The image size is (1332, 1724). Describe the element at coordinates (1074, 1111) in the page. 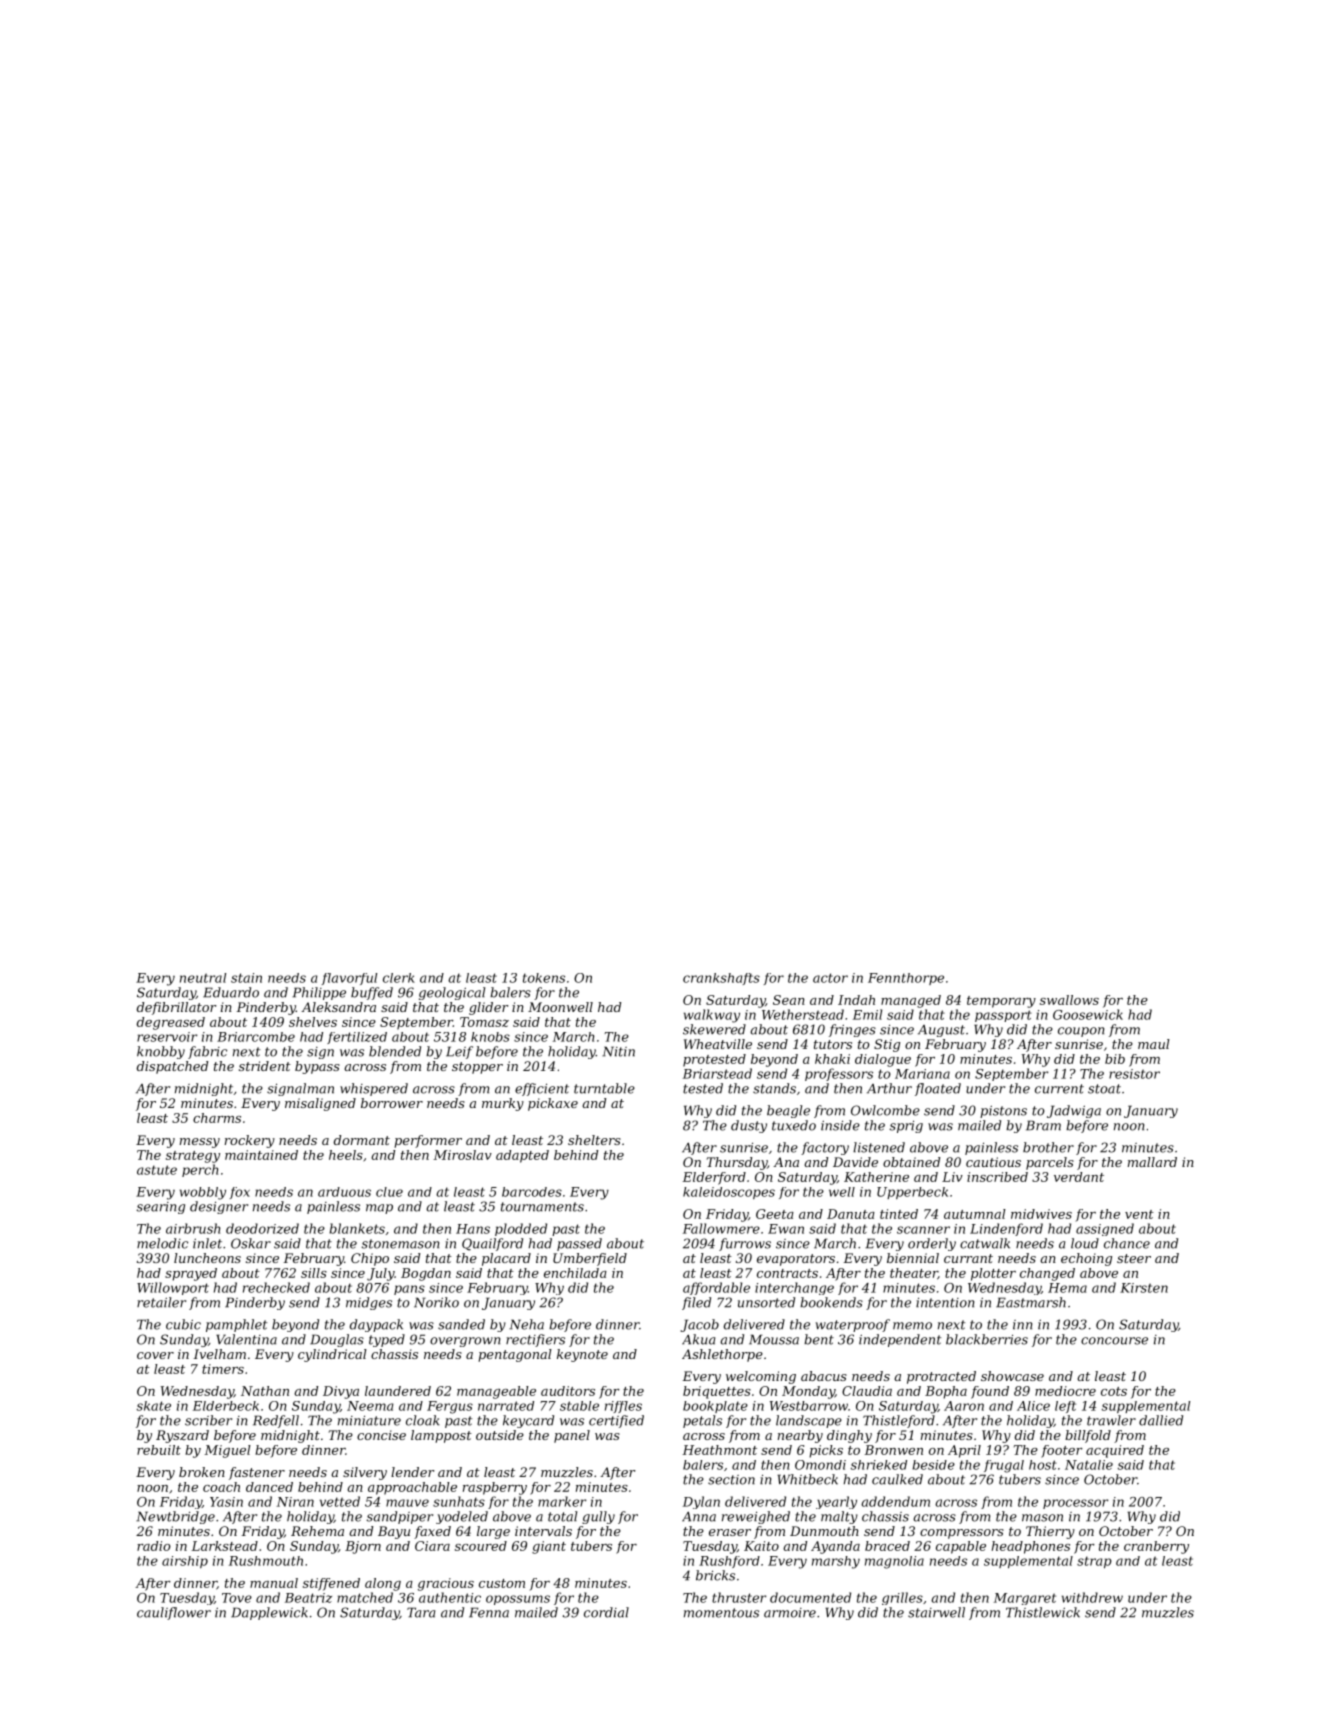

I see `Jadwiga` at that location.
